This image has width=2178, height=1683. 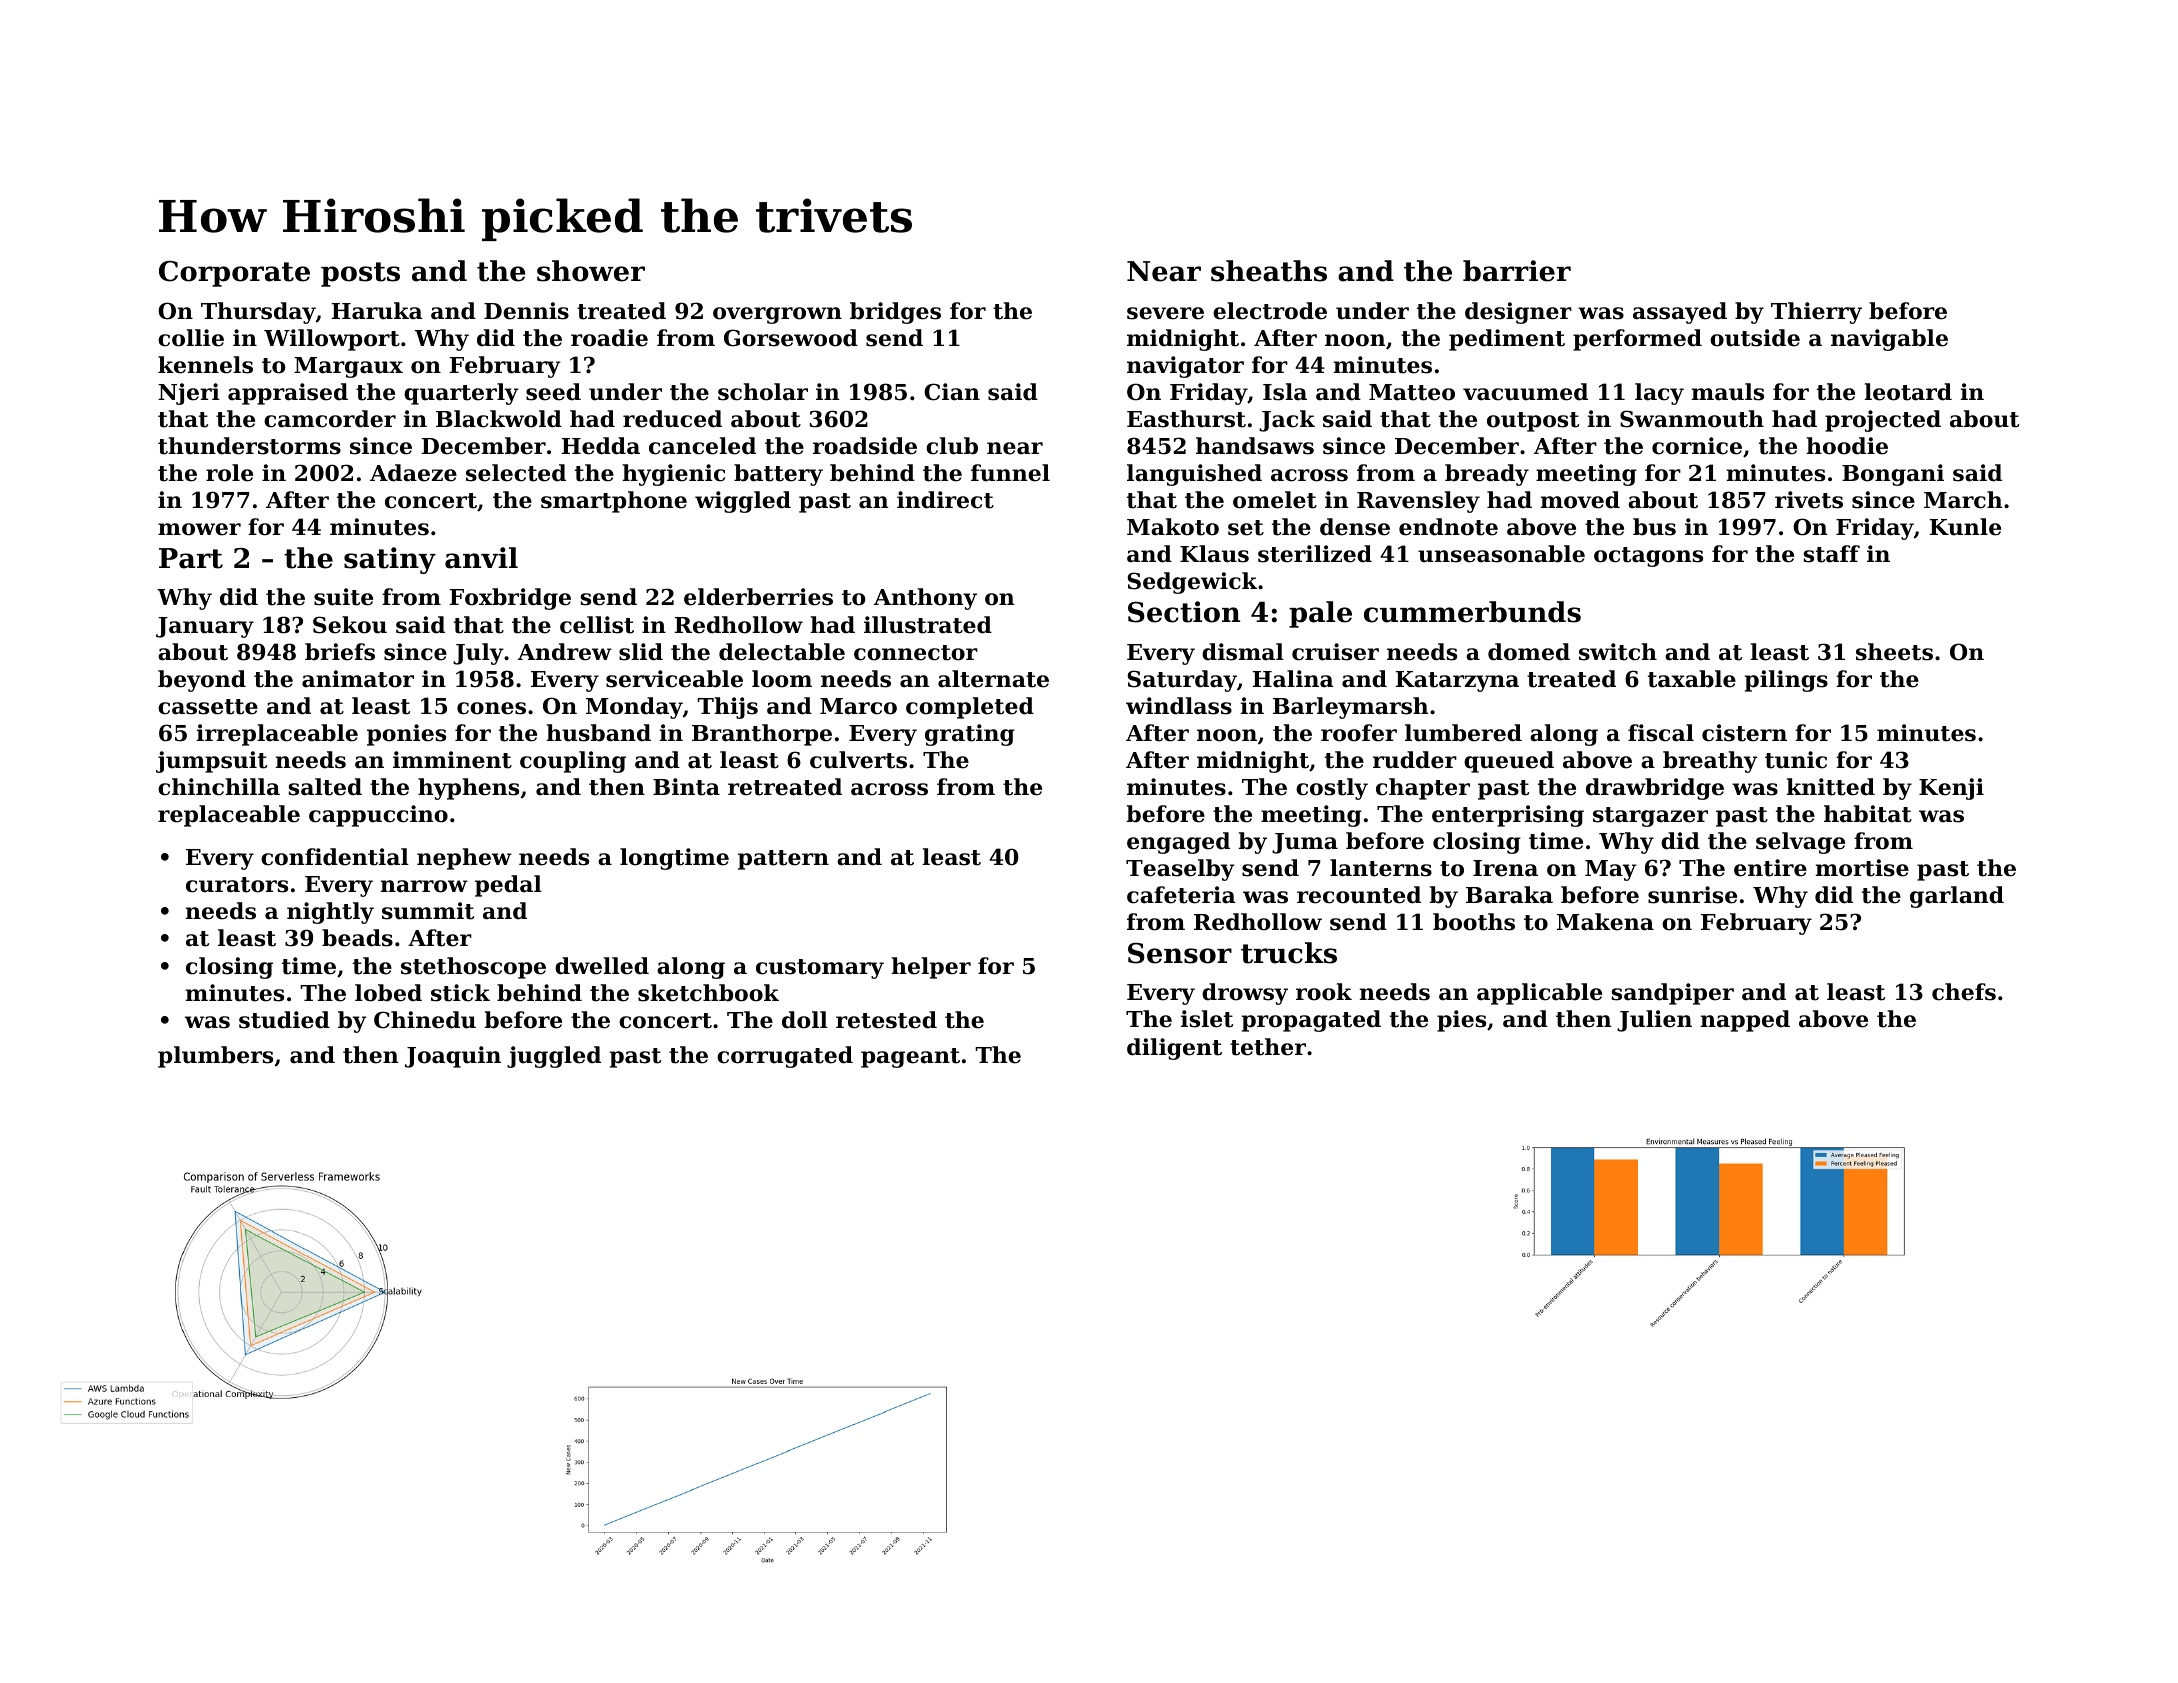 I want to click on outside, so click(x=1755, y=338).
